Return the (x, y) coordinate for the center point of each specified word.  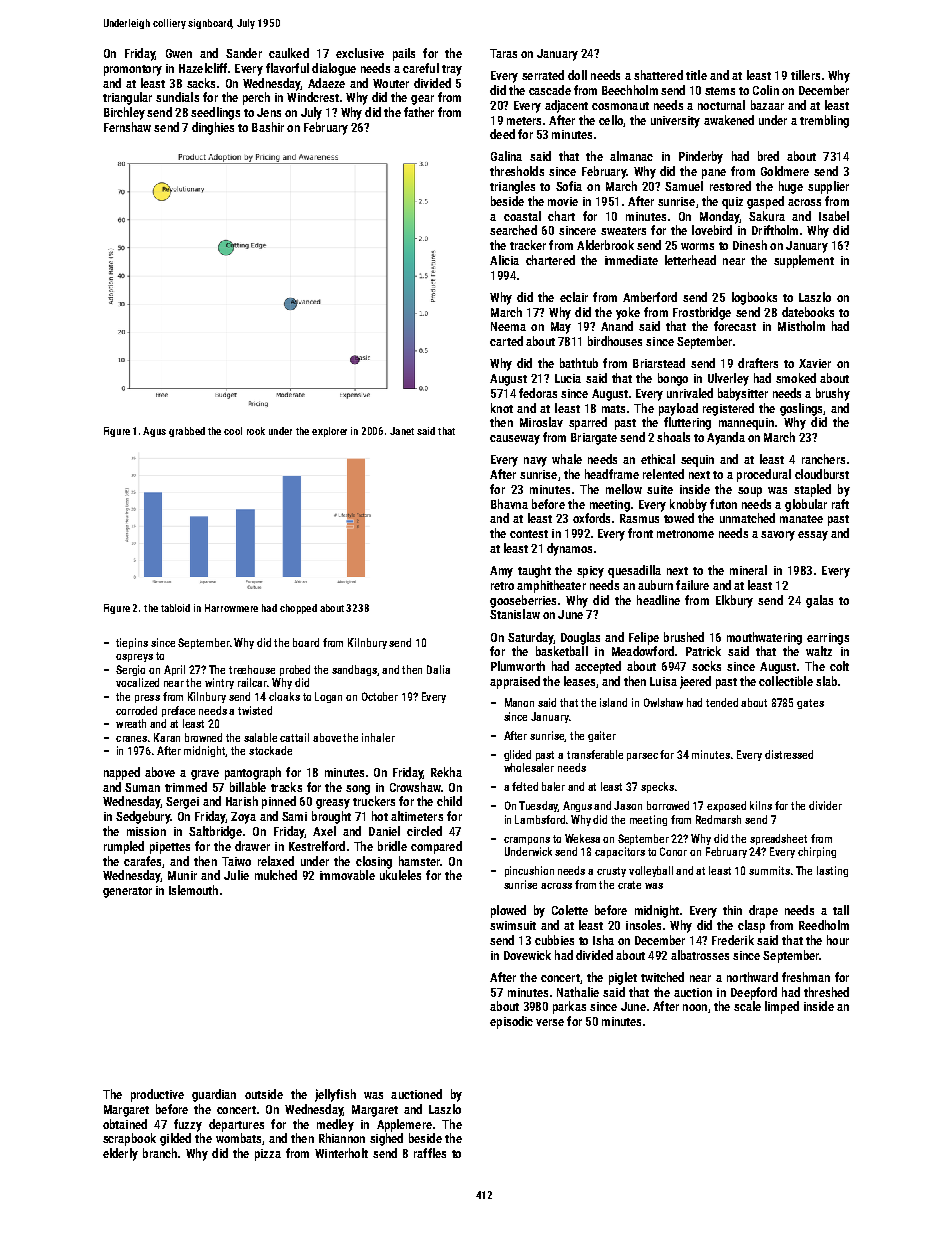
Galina (506, 156)
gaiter (602, 736)
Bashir (268, 127)
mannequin (746, 424)
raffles (430, 1153)
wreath (131, 723)
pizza (268, 1155)
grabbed (187, 432)
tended (722, 702)
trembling (824, 121)
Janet (402, 431)
